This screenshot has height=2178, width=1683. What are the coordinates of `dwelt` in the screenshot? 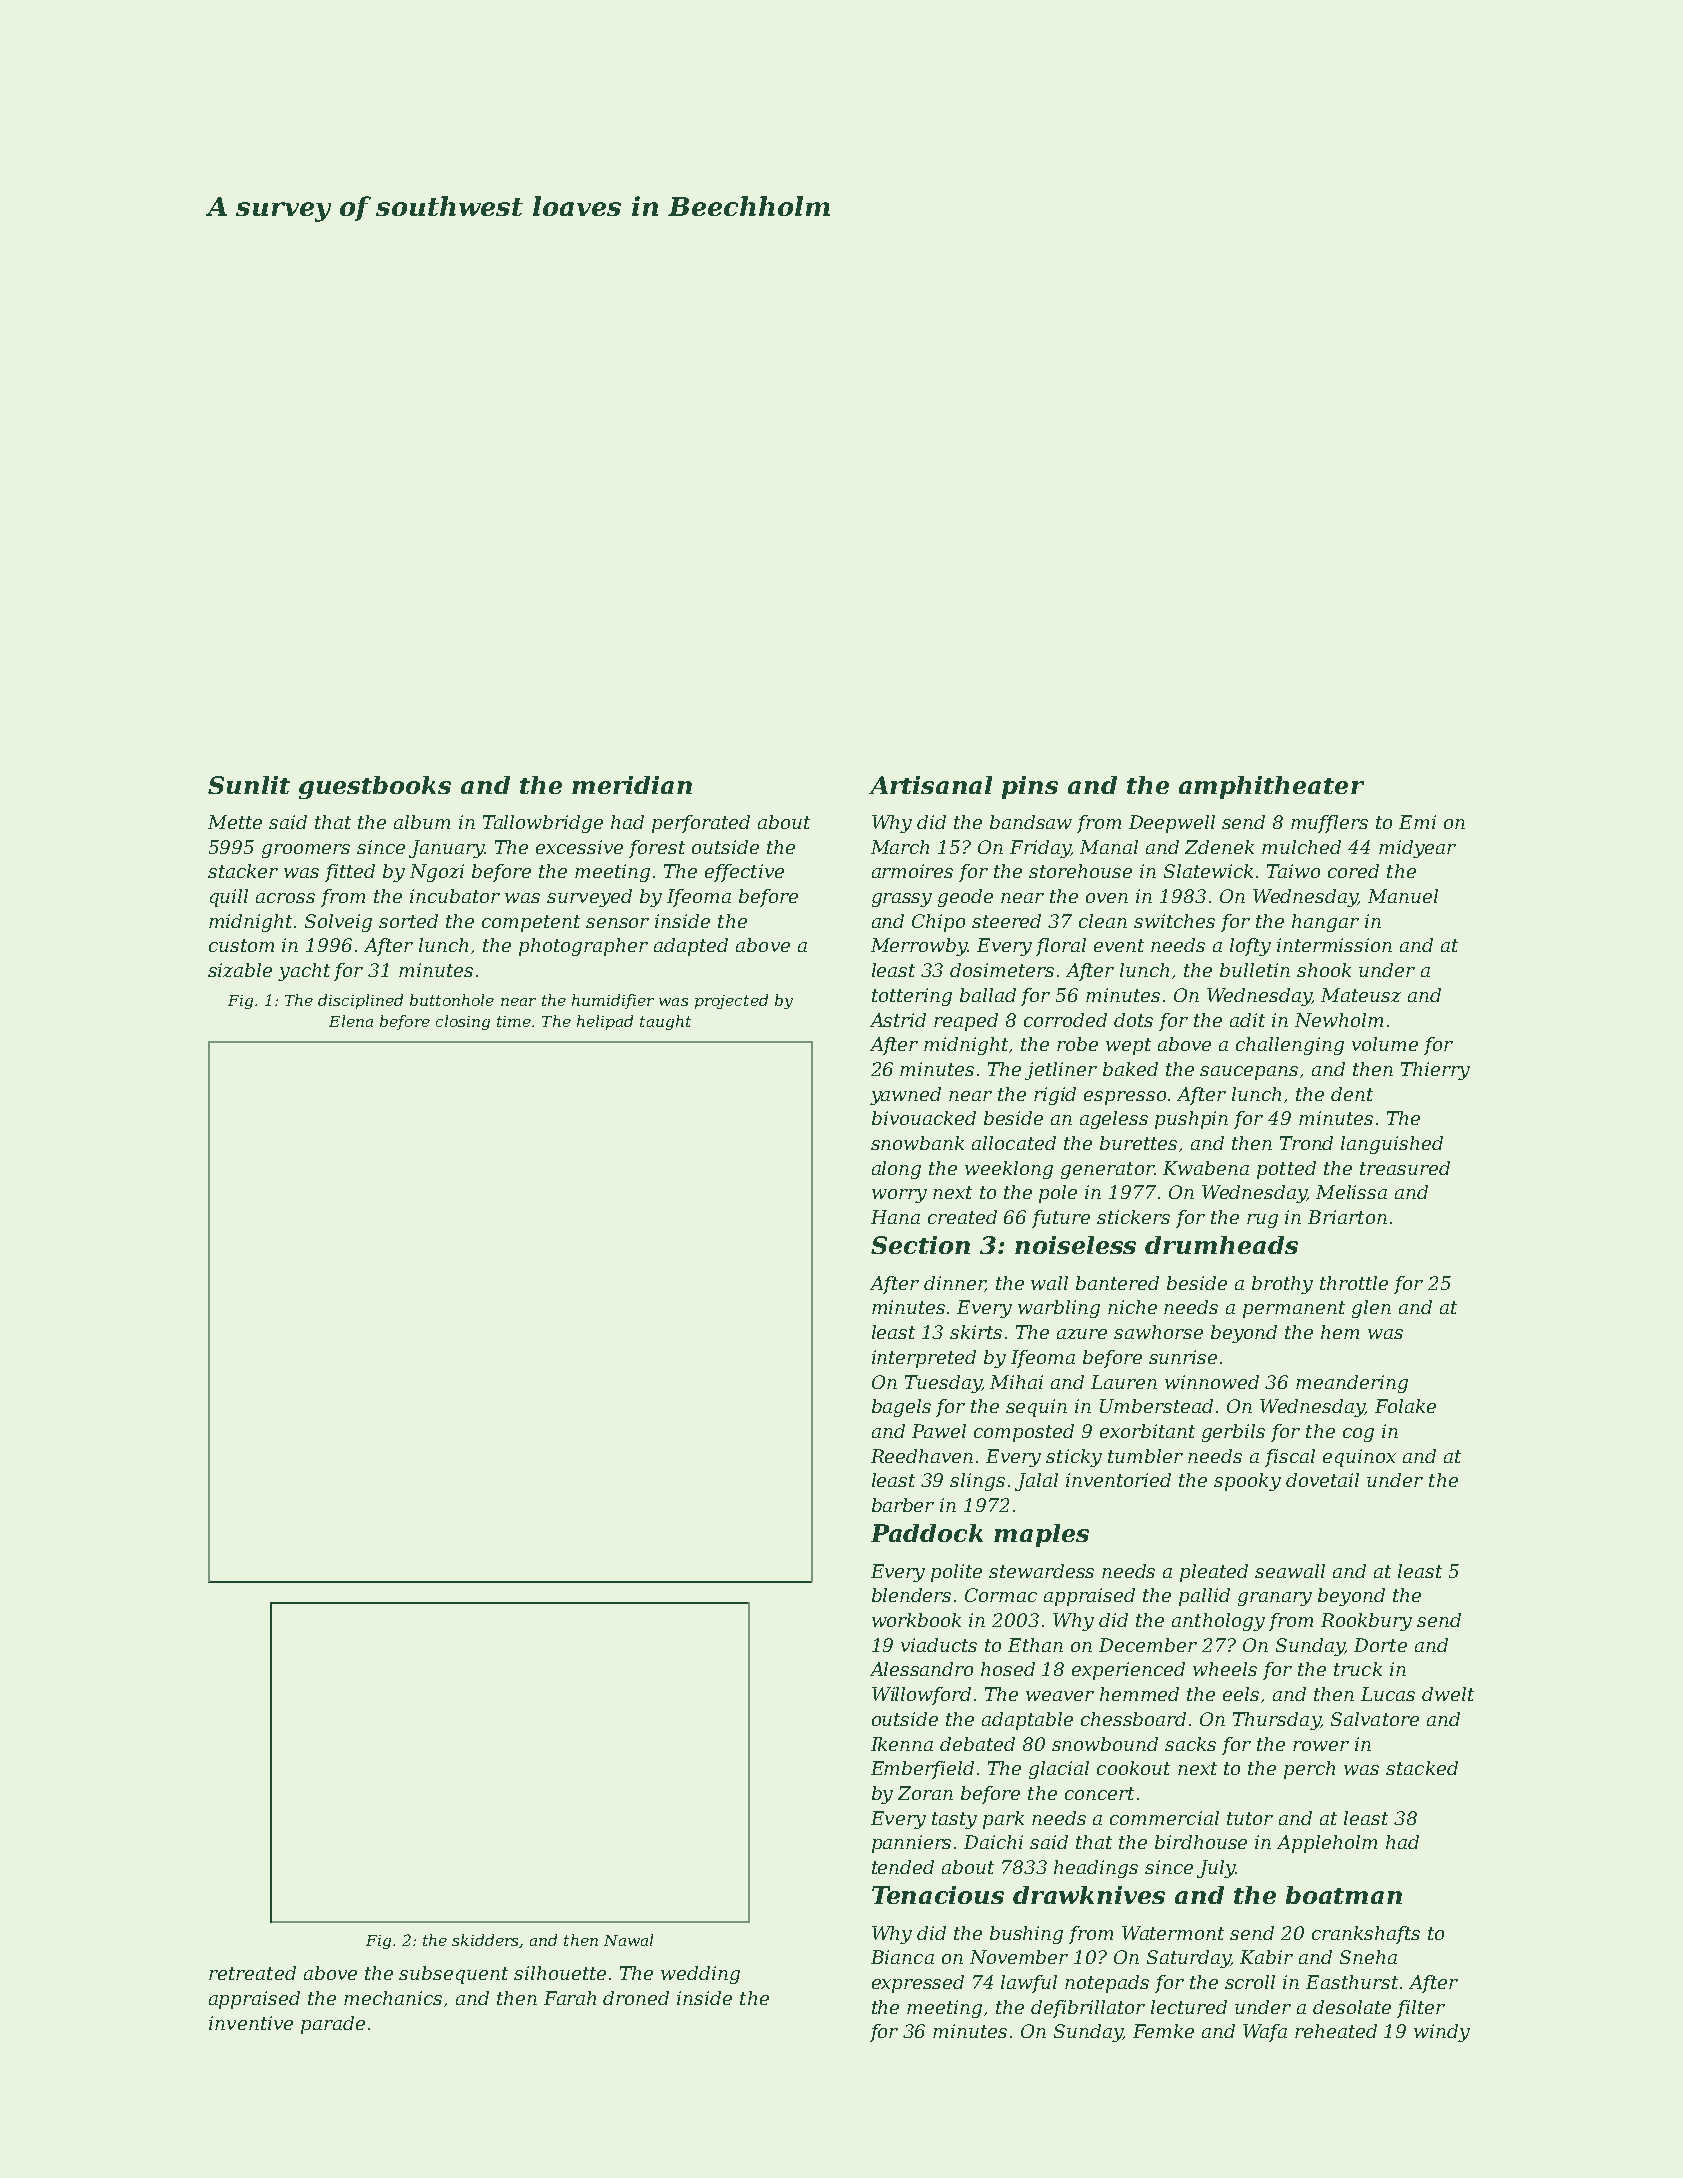 It's located at (1448, 1694).
